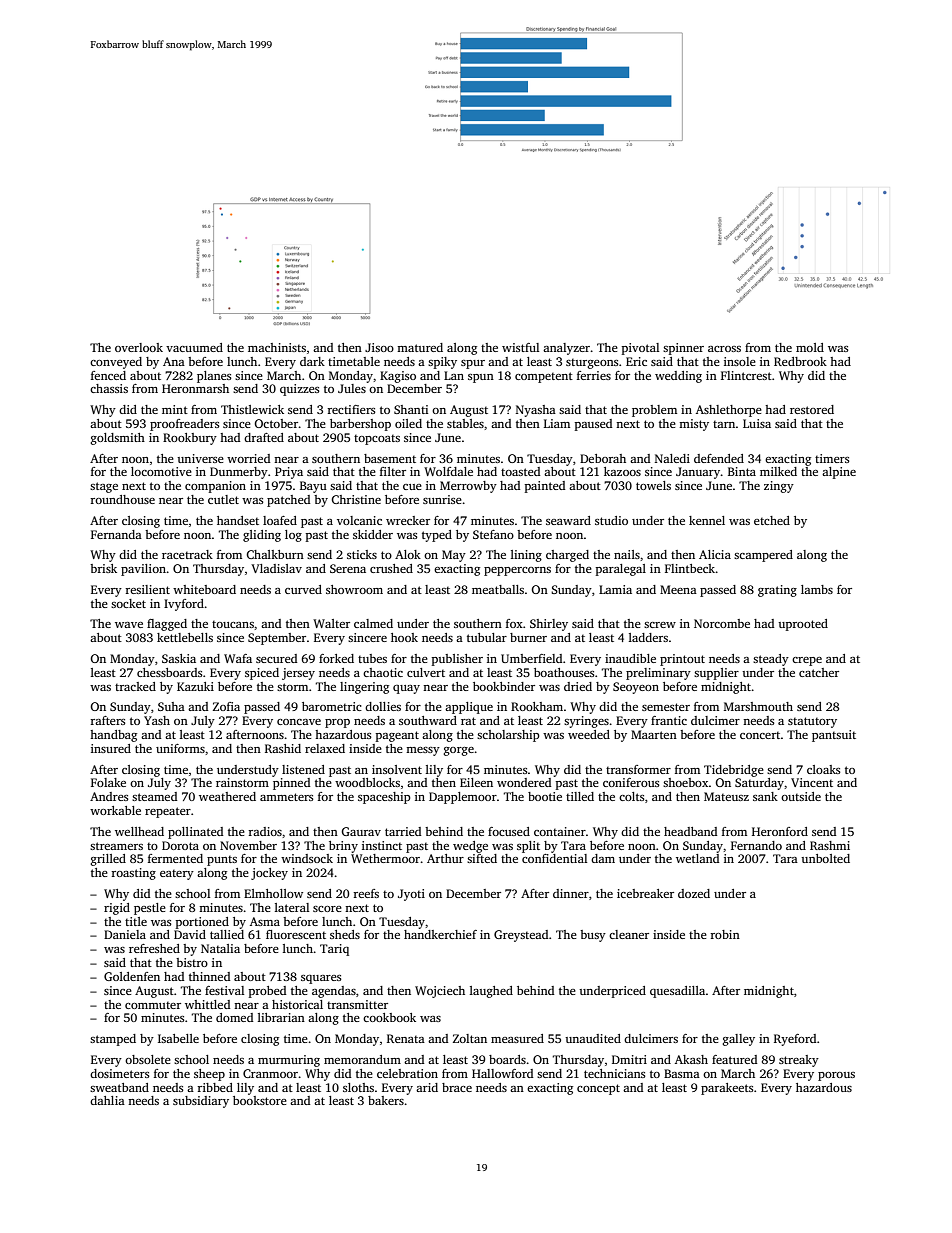 Image resolution: width=952 pixels, height=1233 pixels. I want to click on socket, so click(128, 603).
